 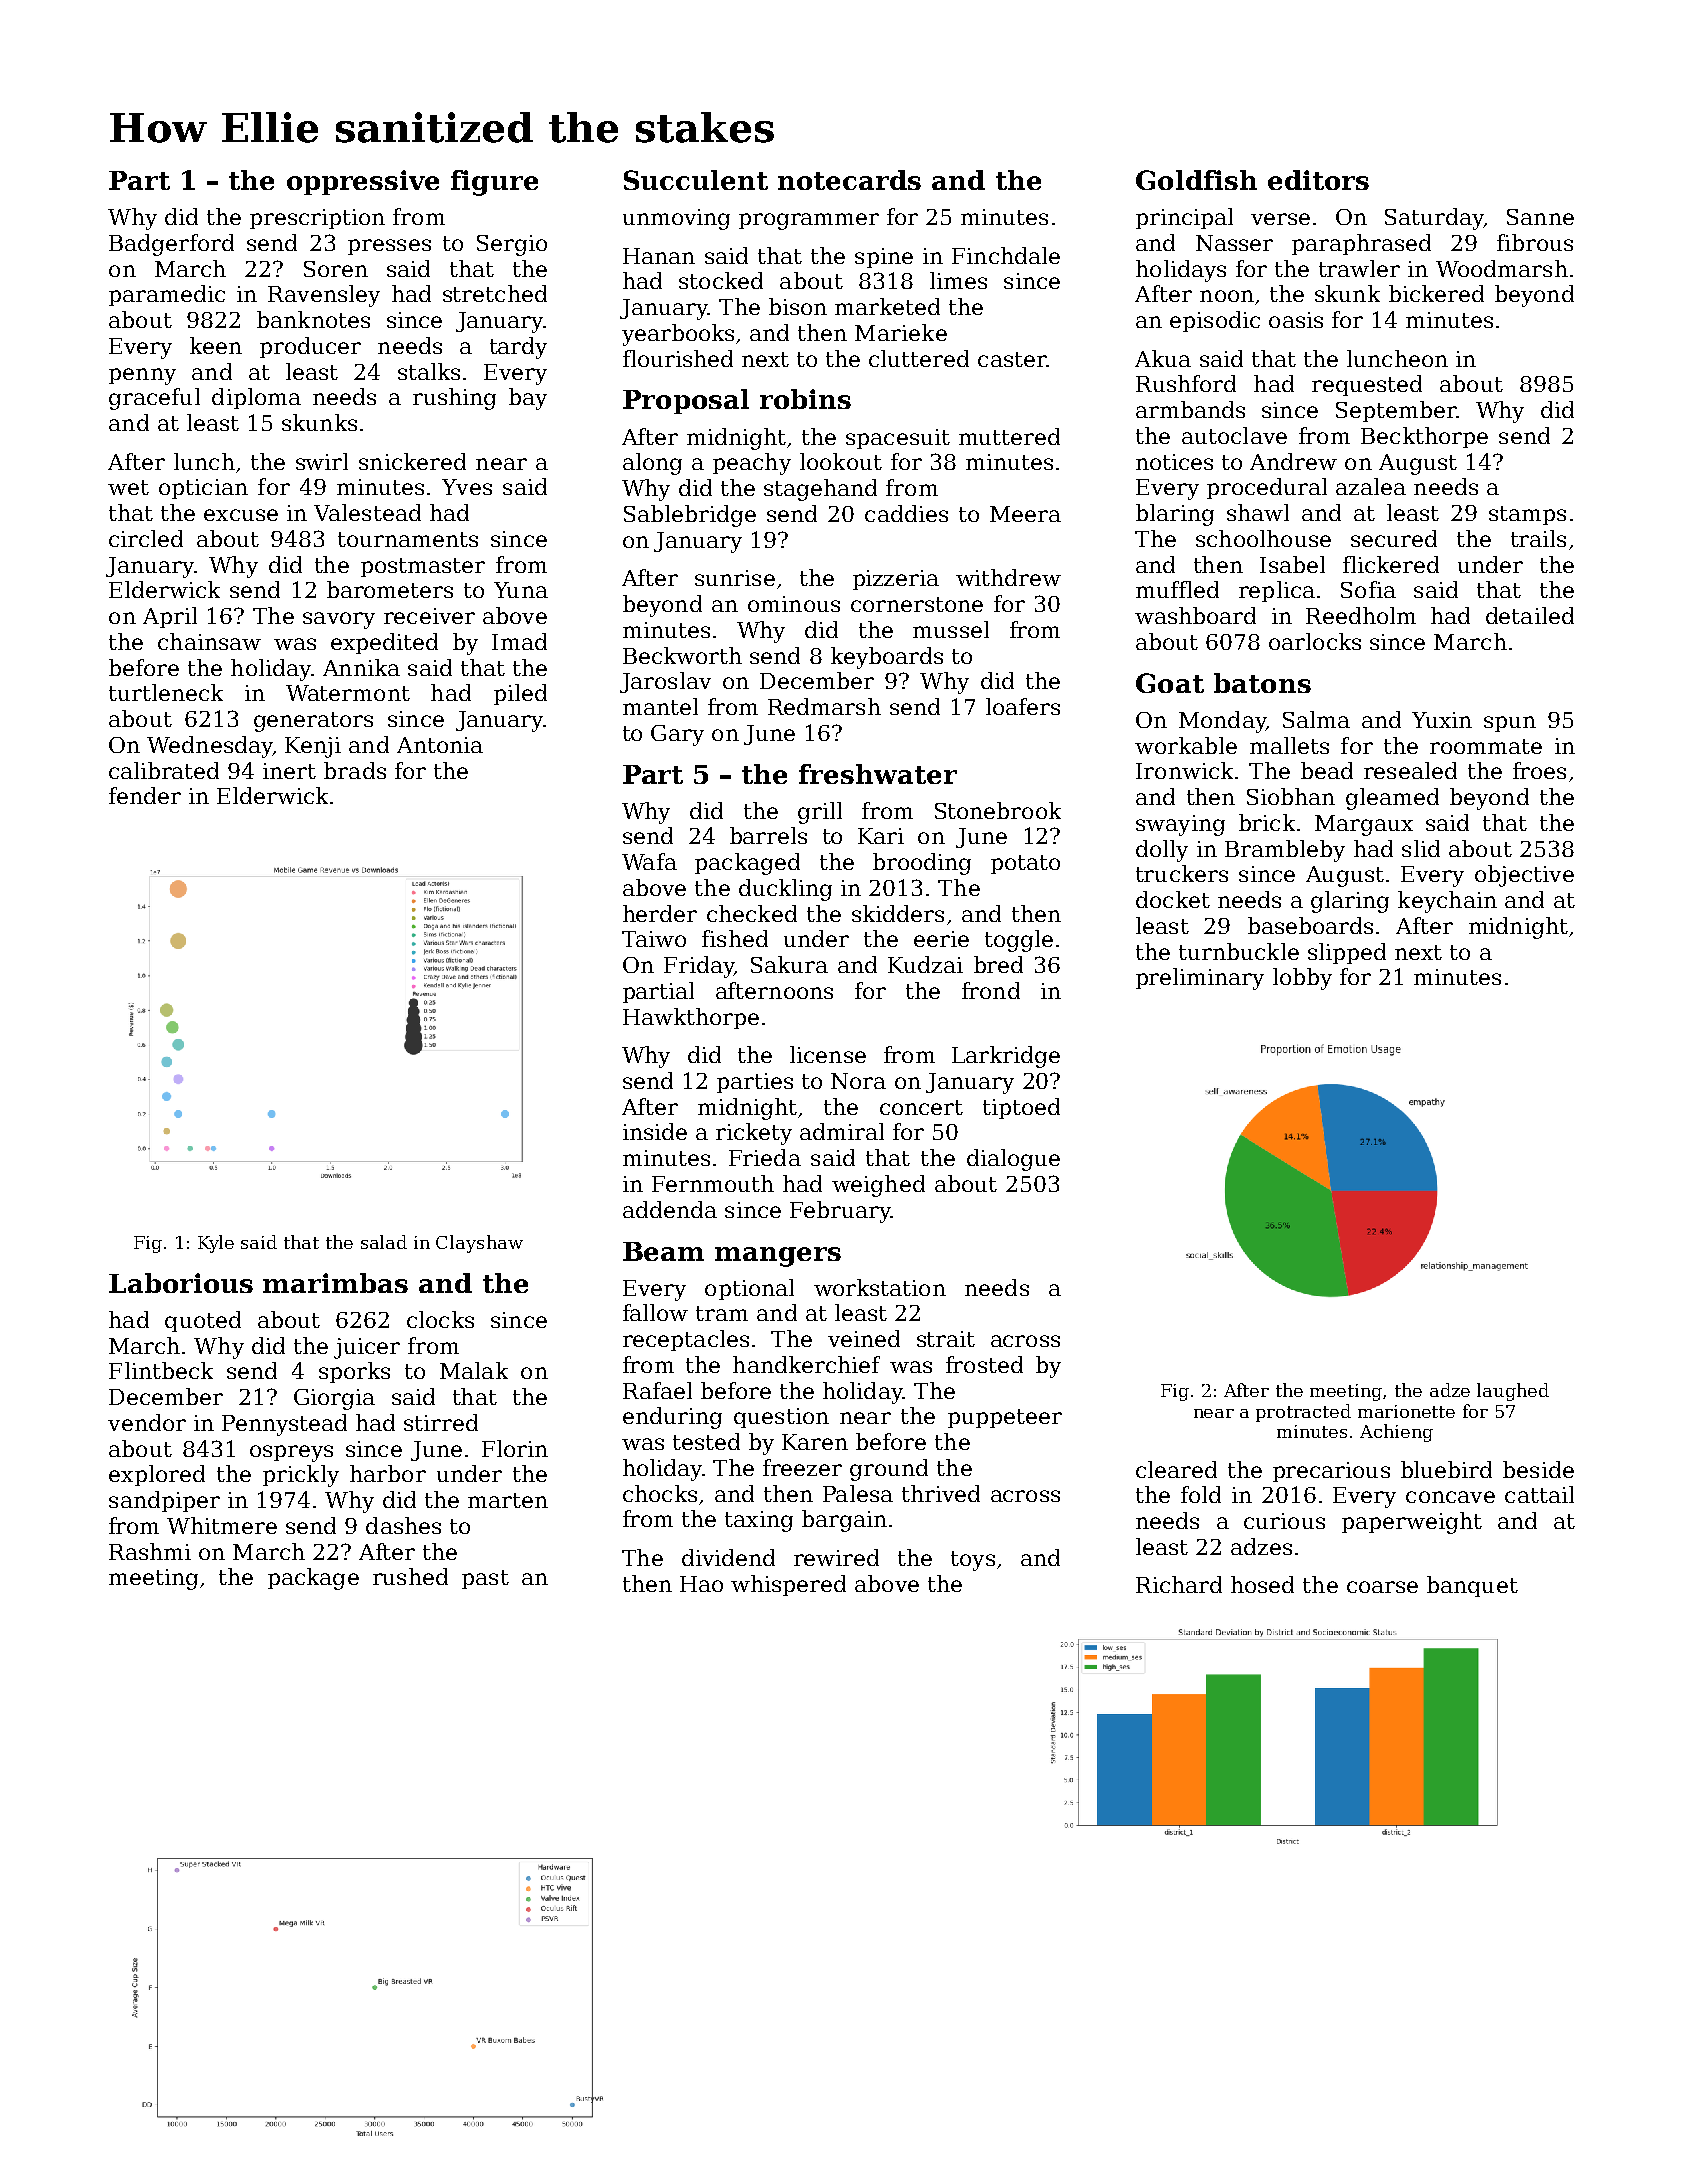 What do you see at coordinates (384, 1242) in the page?
I see `salad` at bounding box center [384, 1242].
